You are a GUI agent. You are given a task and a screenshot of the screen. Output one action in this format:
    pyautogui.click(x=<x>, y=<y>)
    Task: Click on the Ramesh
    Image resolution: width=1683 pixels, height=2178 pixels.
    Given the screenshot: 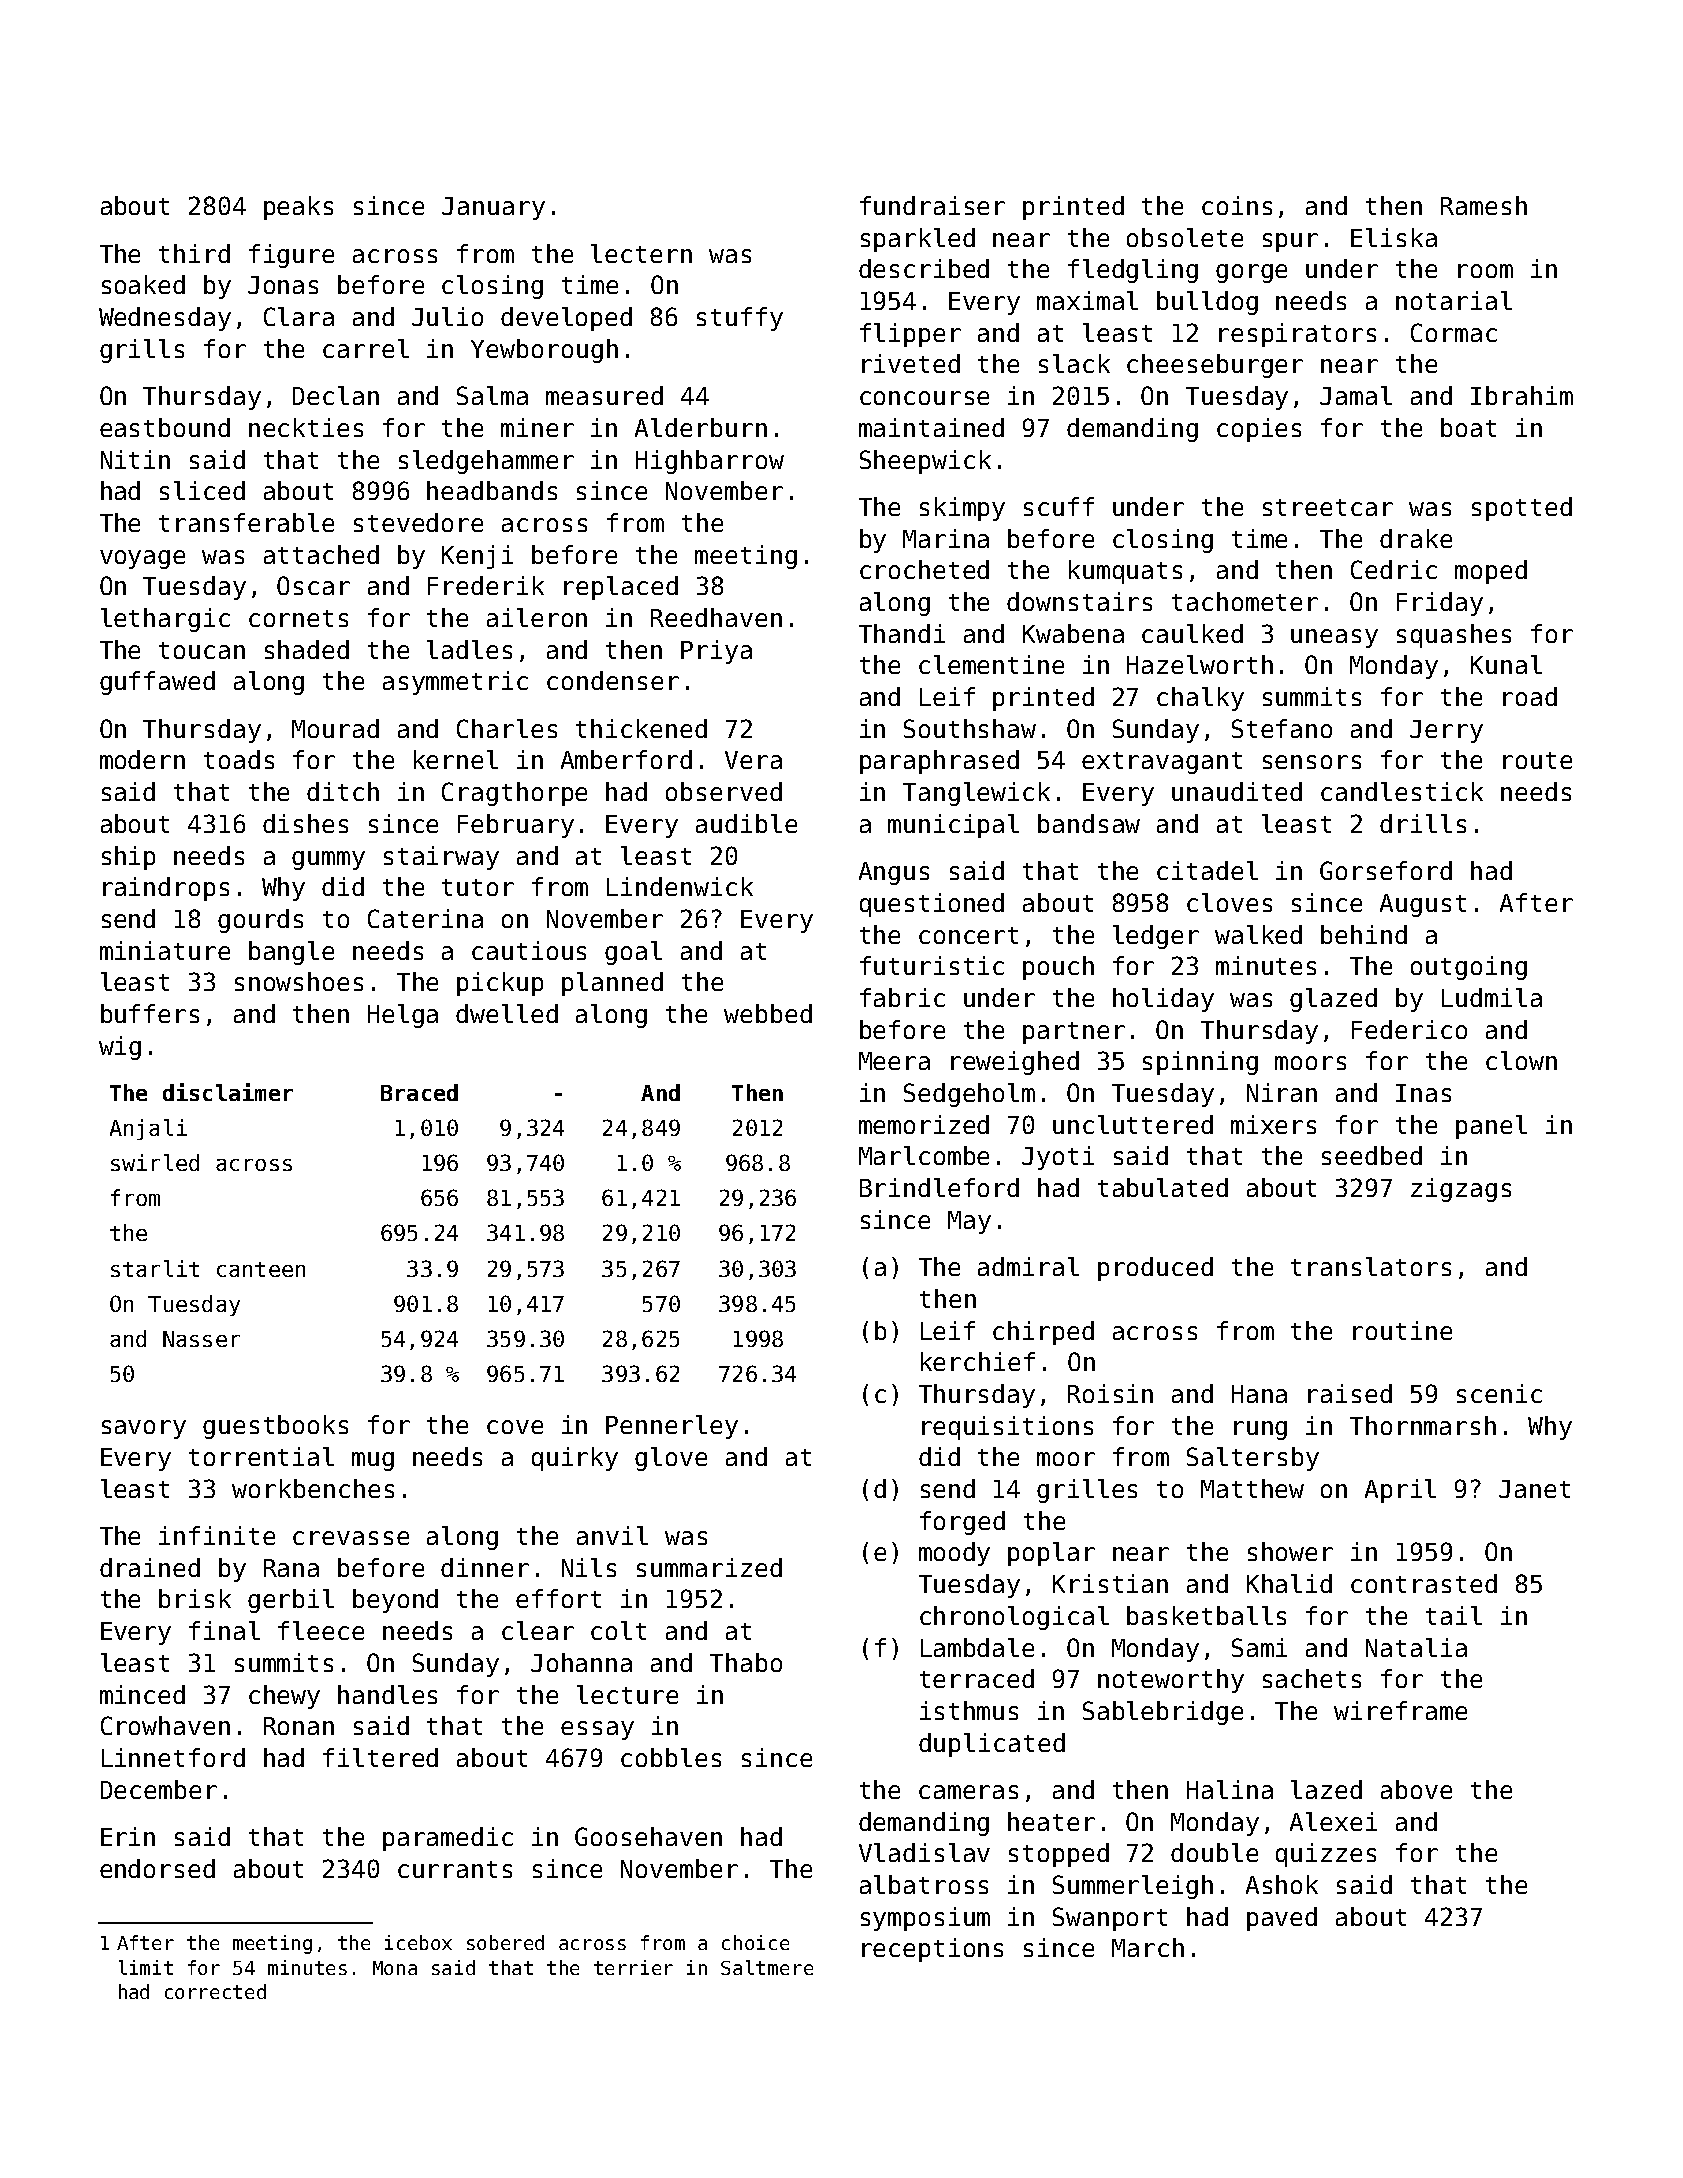 What is the action you would take?
    pyautogui.click(x=1484, y=205)
